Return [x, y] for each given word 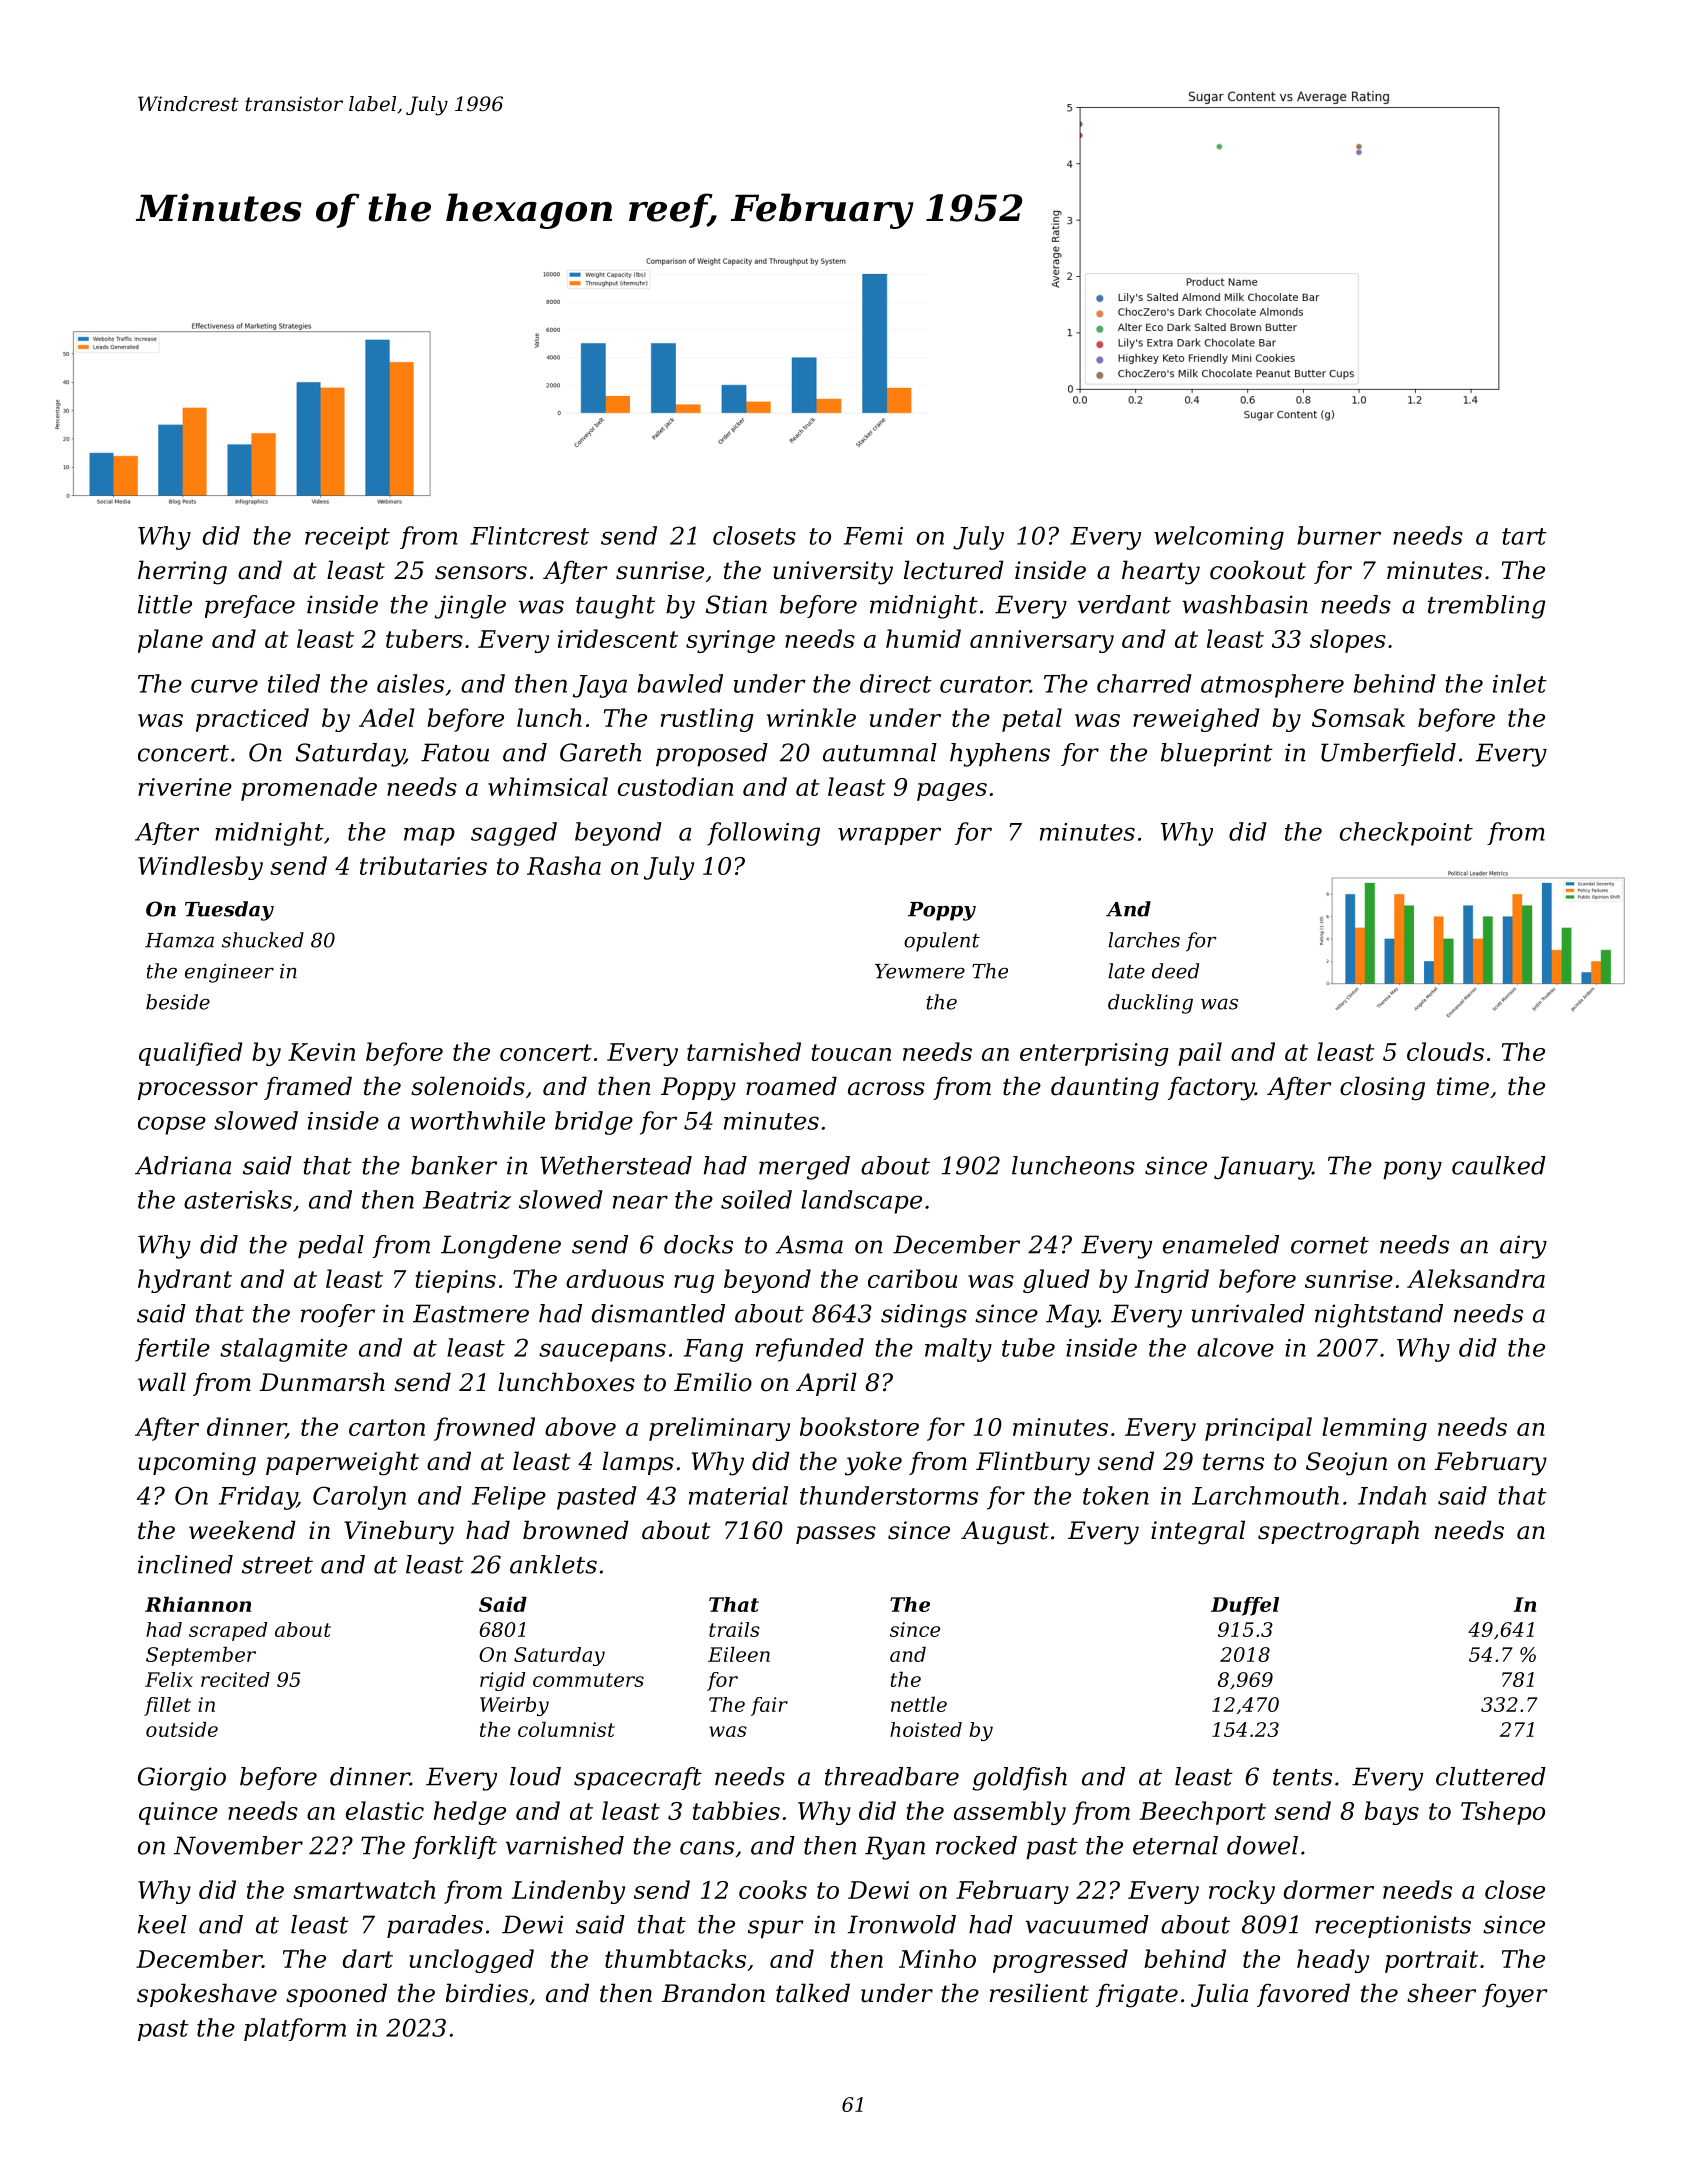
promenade [309, 789]
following [763, 834]
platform [295, 2029]
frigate [1137, 1995]
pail [1200, 1054]
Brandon [713, 1993]
